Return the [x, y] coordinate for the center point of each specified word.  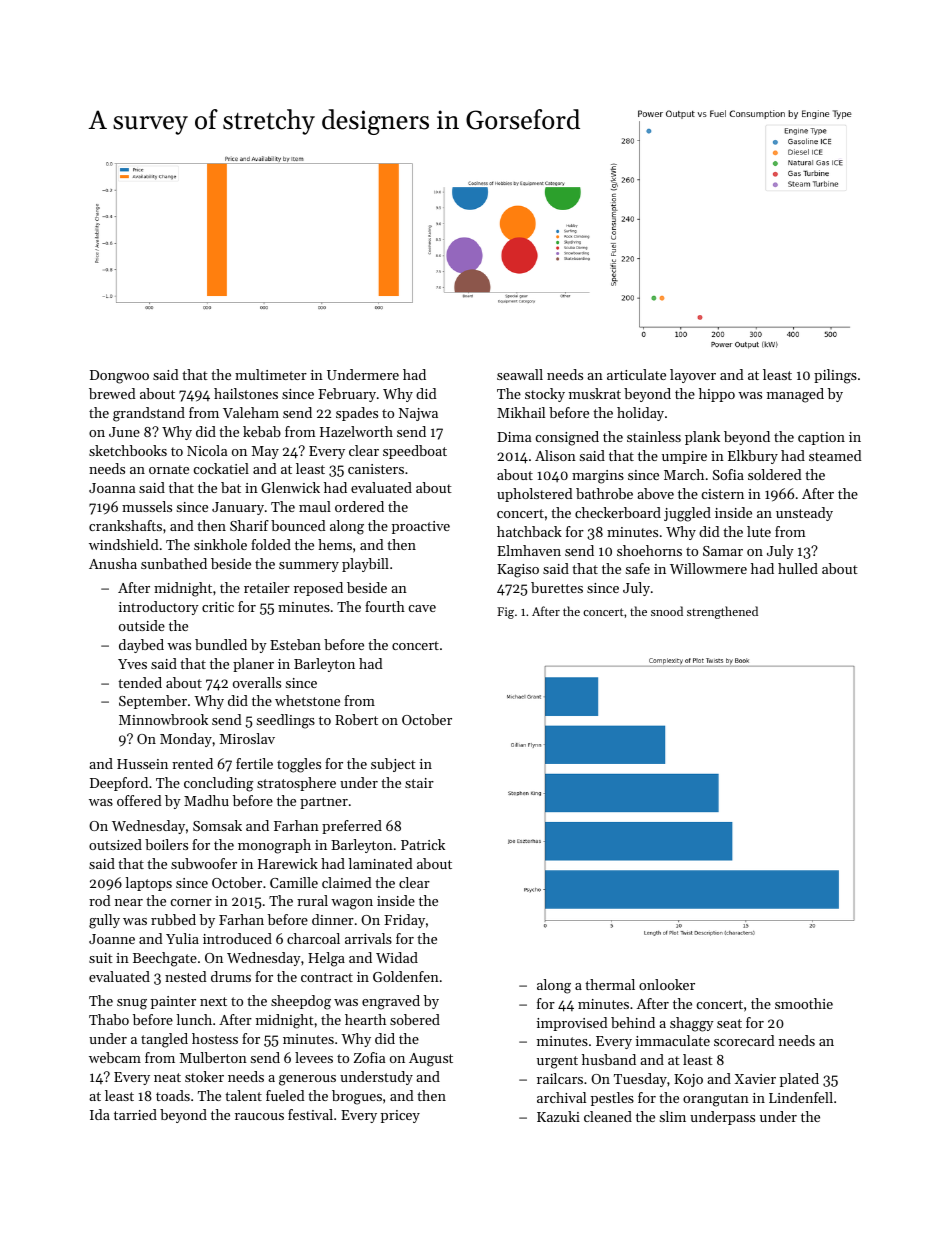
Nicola [207, 450]
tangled [164, 1040]
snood [667, 611]
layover [693, 376]
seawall [520, 374]
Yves [132, 664]
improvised [572, 1024]
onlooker [667, 984]
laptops [148, 884]
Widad [397, 957]
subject [393, 765]
